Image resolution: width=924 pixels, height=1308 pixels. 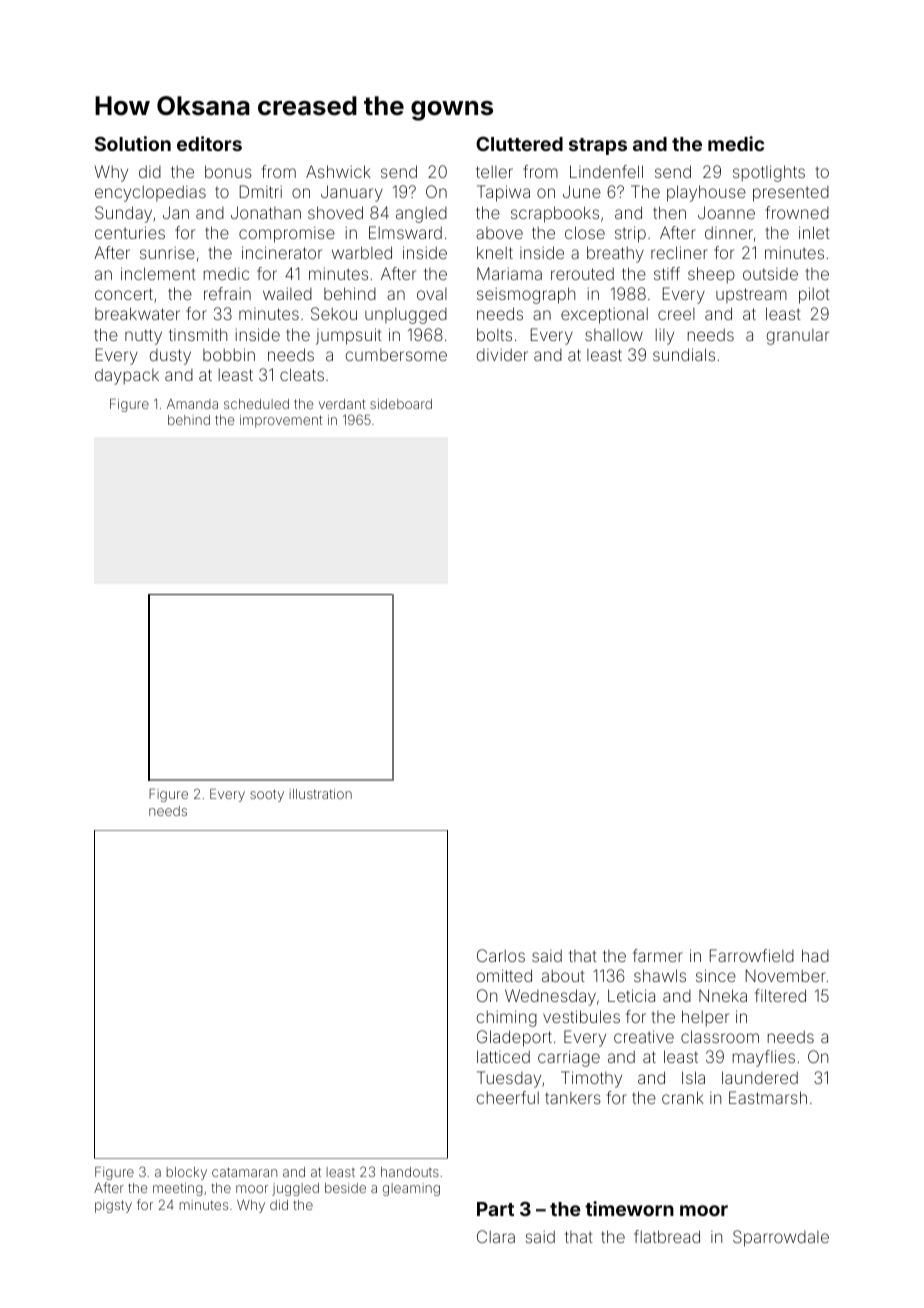 What do you see at coordinates (192, 404) in the screenshot?
I see `Amanda` at bounding box center [192, 404].
